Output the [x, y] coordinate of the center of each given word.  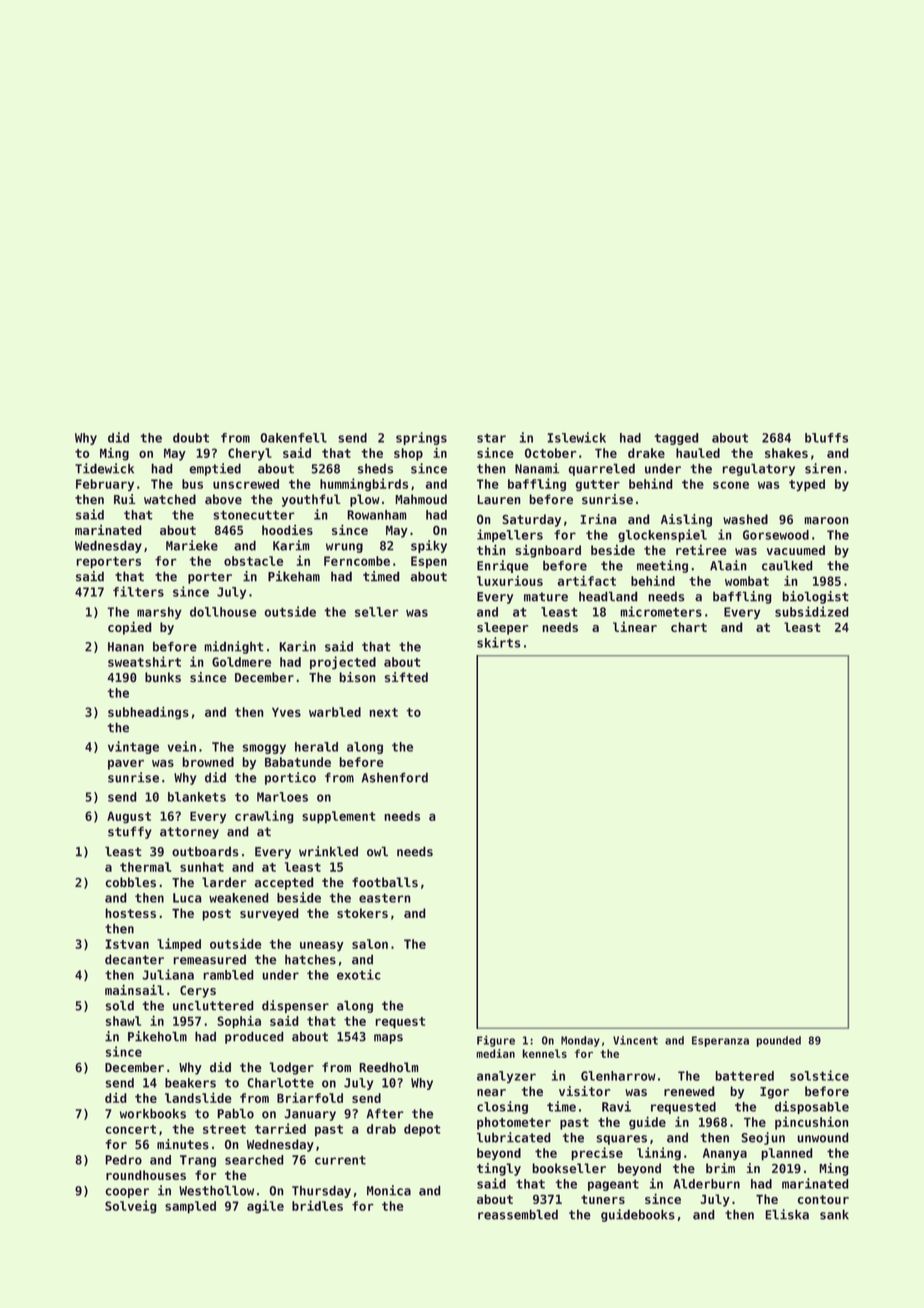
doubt [191, 438]
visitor [585, 1091]
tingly [499, 1169]
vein [182, 746]
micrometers [661, 611]
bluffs [826, 438]
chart [689, 627]
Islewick [576, 437]
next [383, 712]
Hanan [126, 647]
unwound [823, 1137]
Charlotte [281, 1083]
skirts [499, 642]
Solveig [131, 1207]
